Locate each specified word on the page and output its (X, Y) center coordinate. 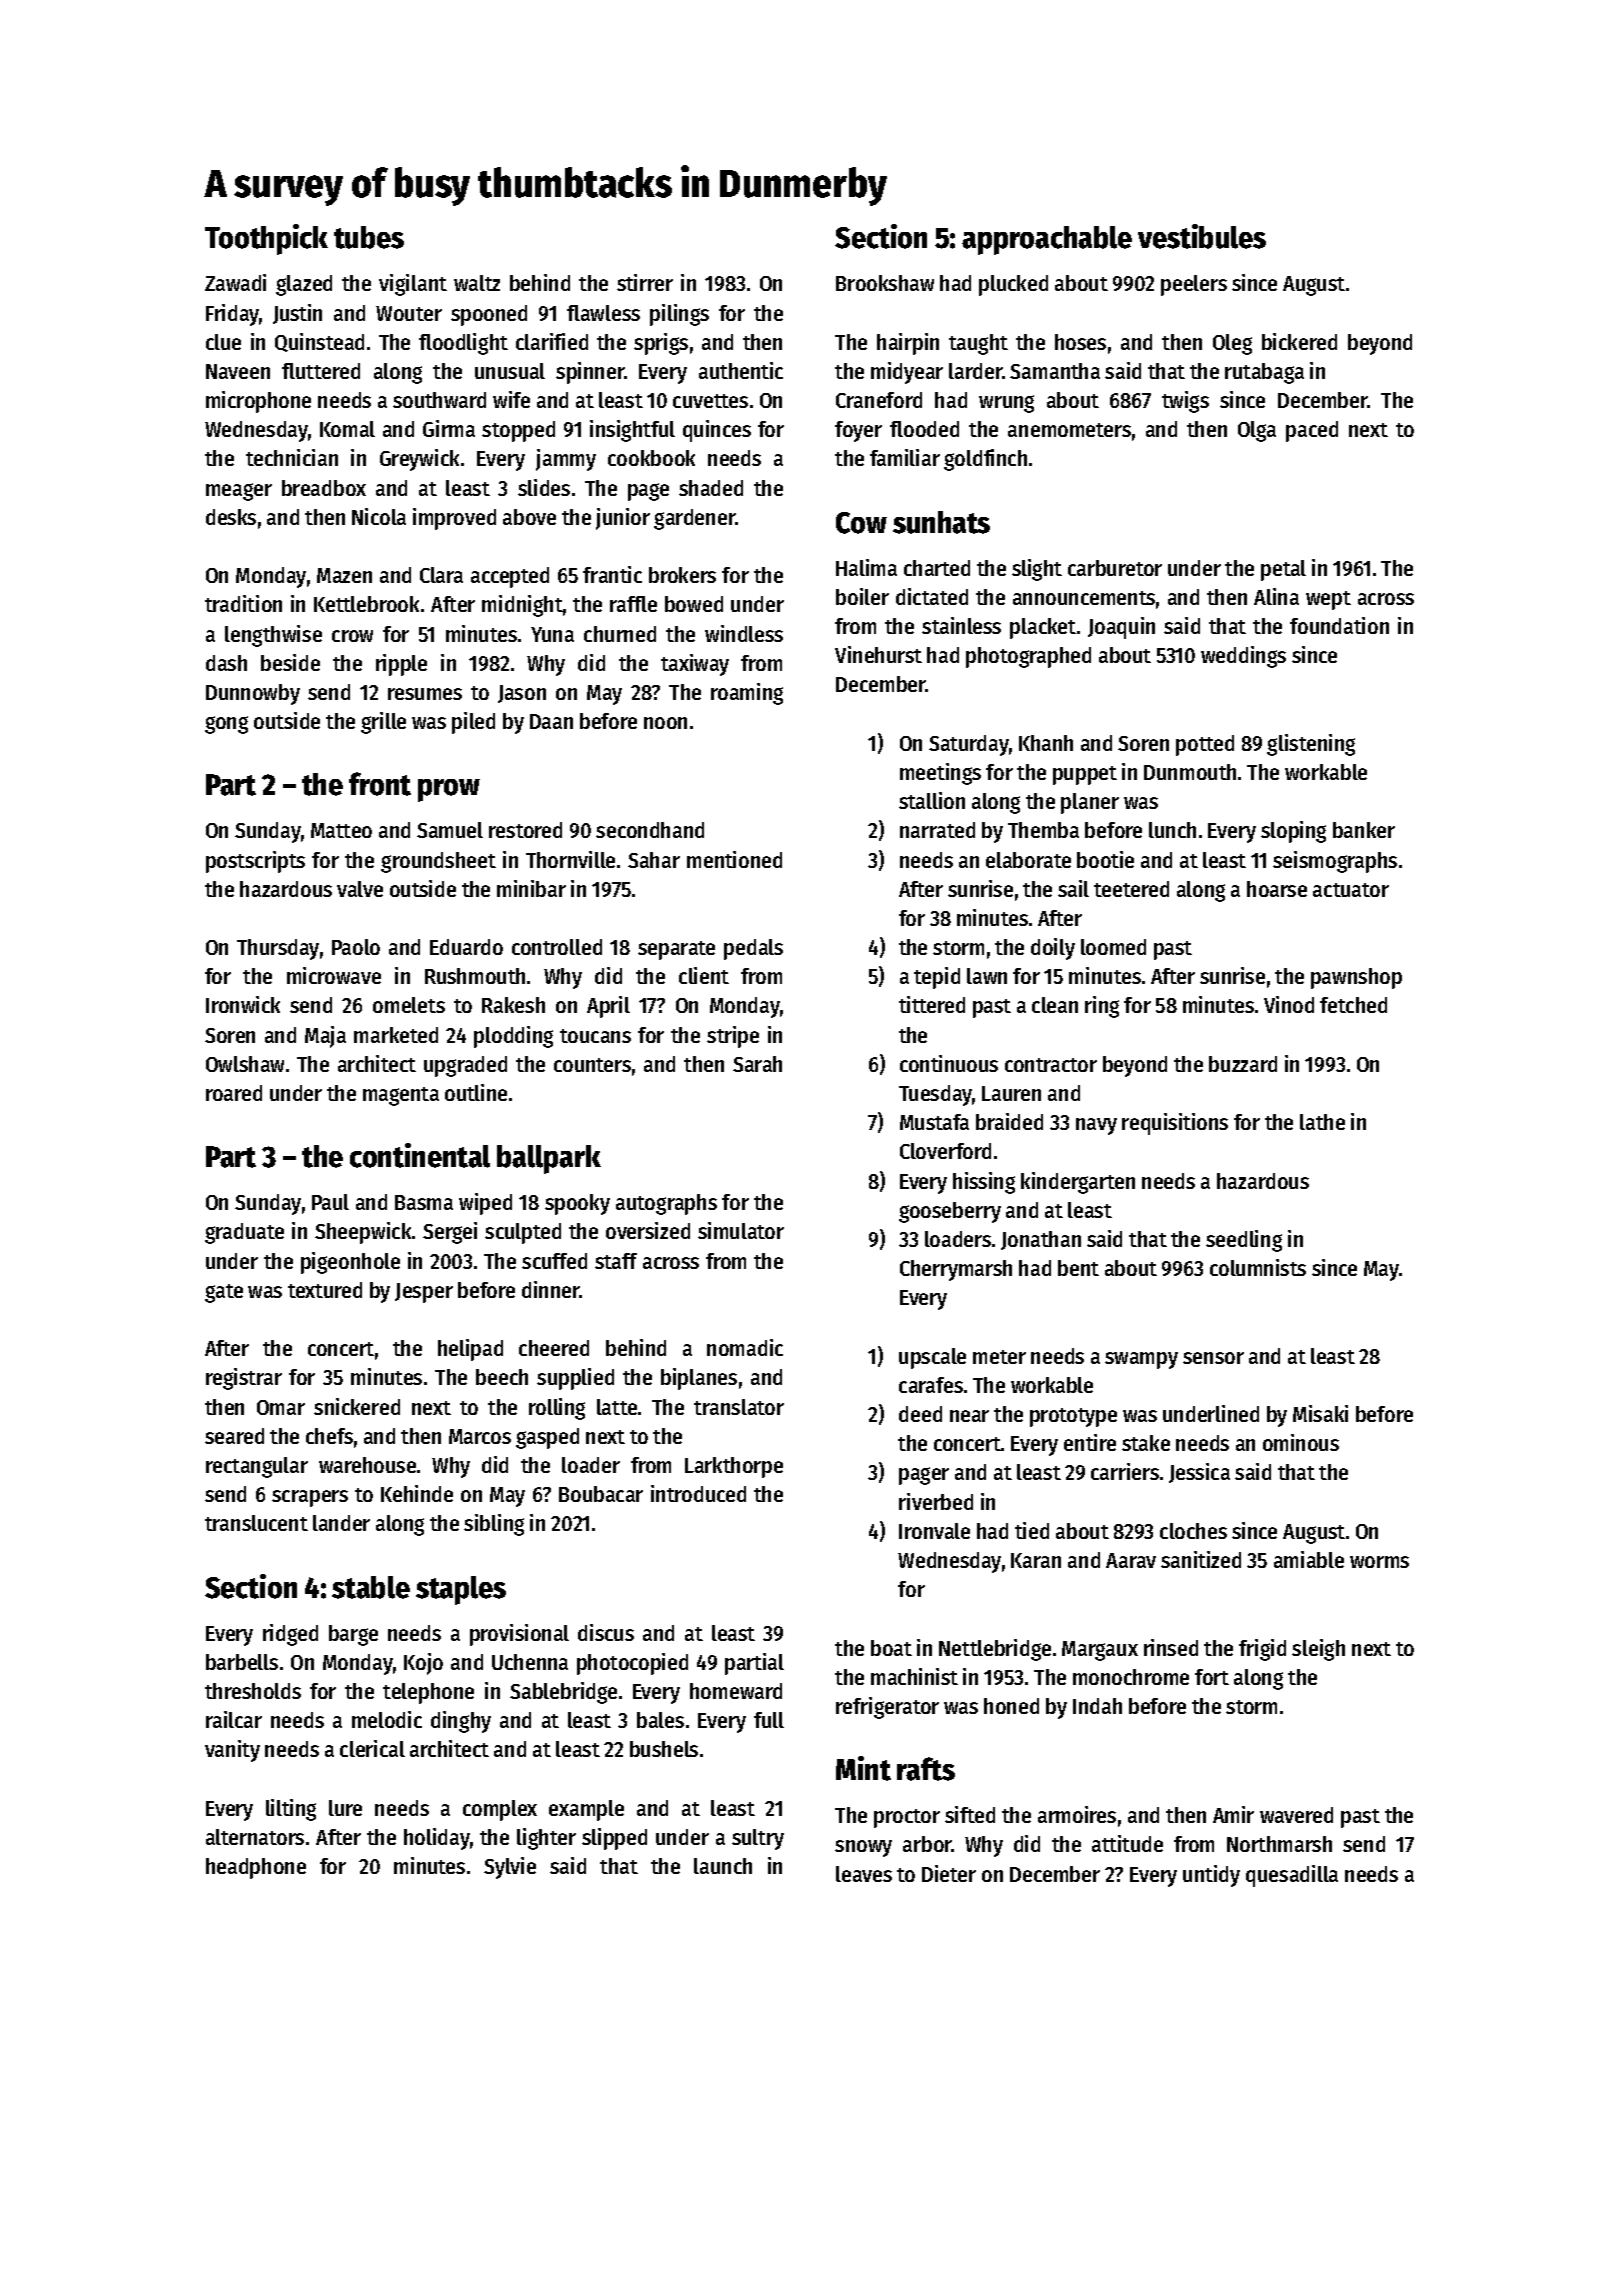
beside (290, 662)
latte (617, 1407)
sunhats (941, 522)
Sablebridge (563, 1693)
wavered (1296, 1815)
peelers (1194, 285)
